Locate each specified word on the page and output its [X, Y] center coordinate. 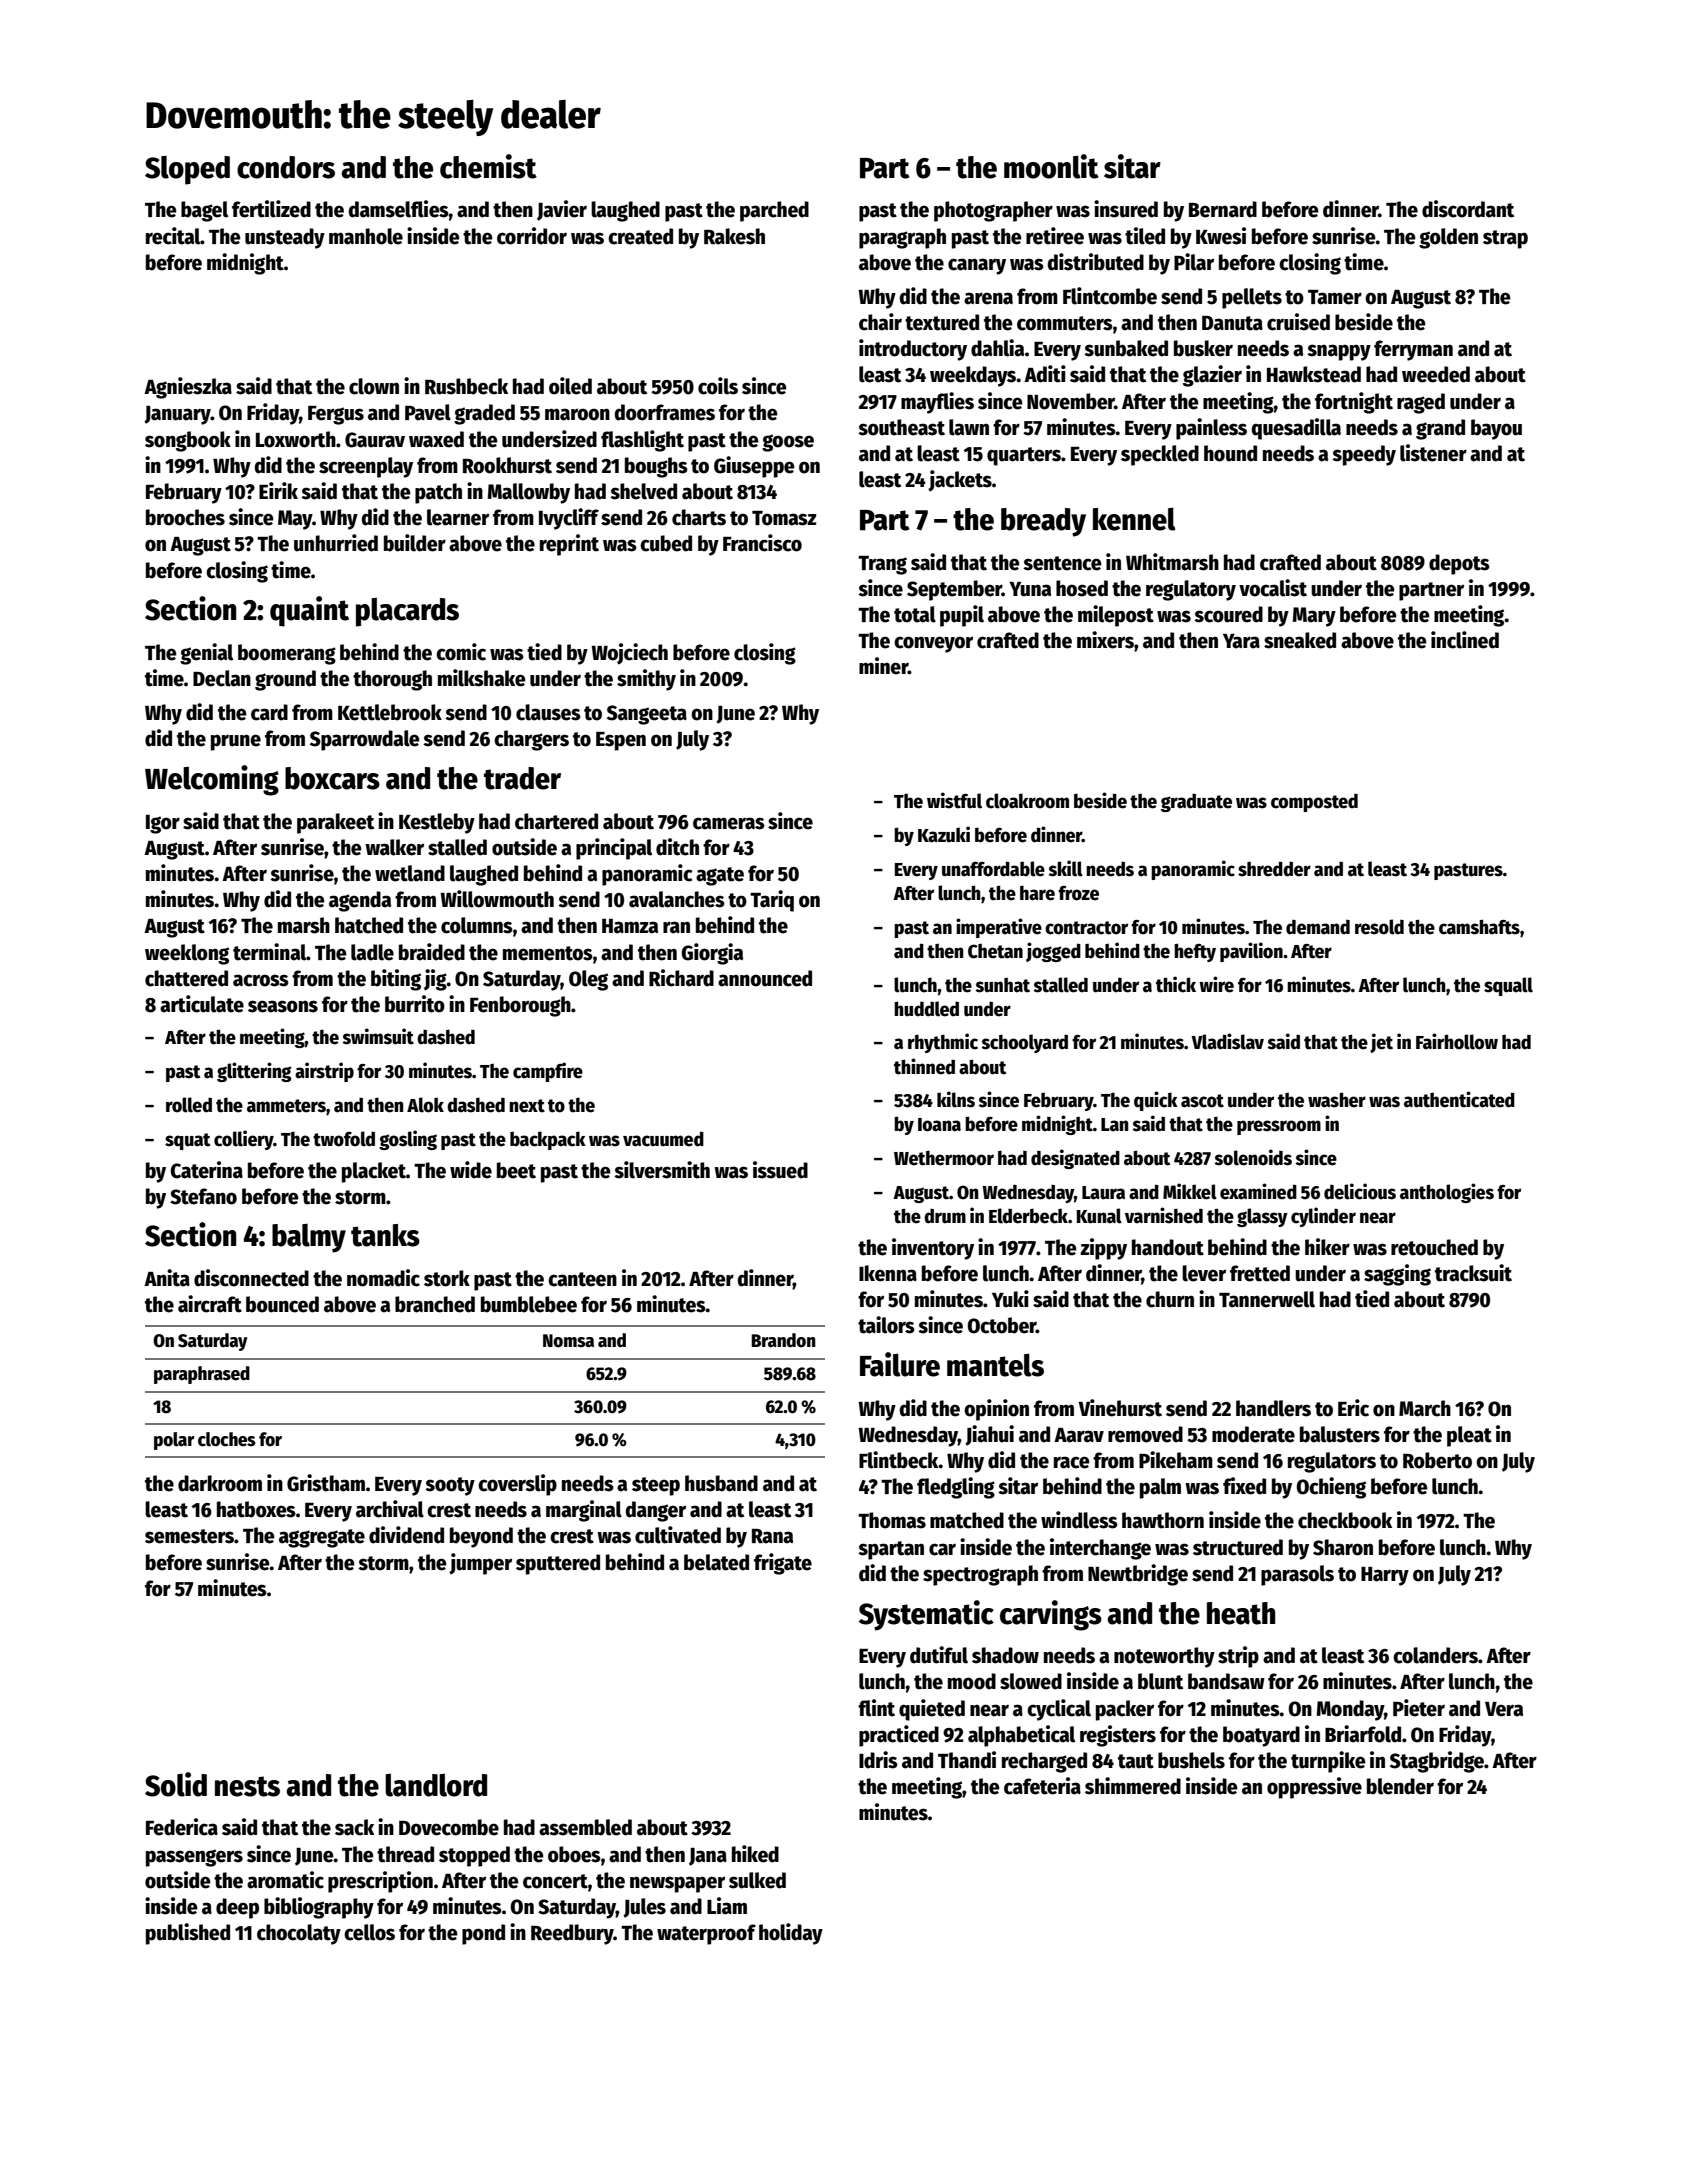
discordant [1468, 209]
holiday [791, 1934]
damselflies [398, 209]
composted [1314, 803]
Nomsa [568, 1341]
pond [483, 1934]
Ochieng [1331, 1488]
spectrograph [980, 1575]
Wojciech [629, 654]
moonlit [1051, 166]
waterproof [706, 1934]
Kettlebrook [390, 712]
